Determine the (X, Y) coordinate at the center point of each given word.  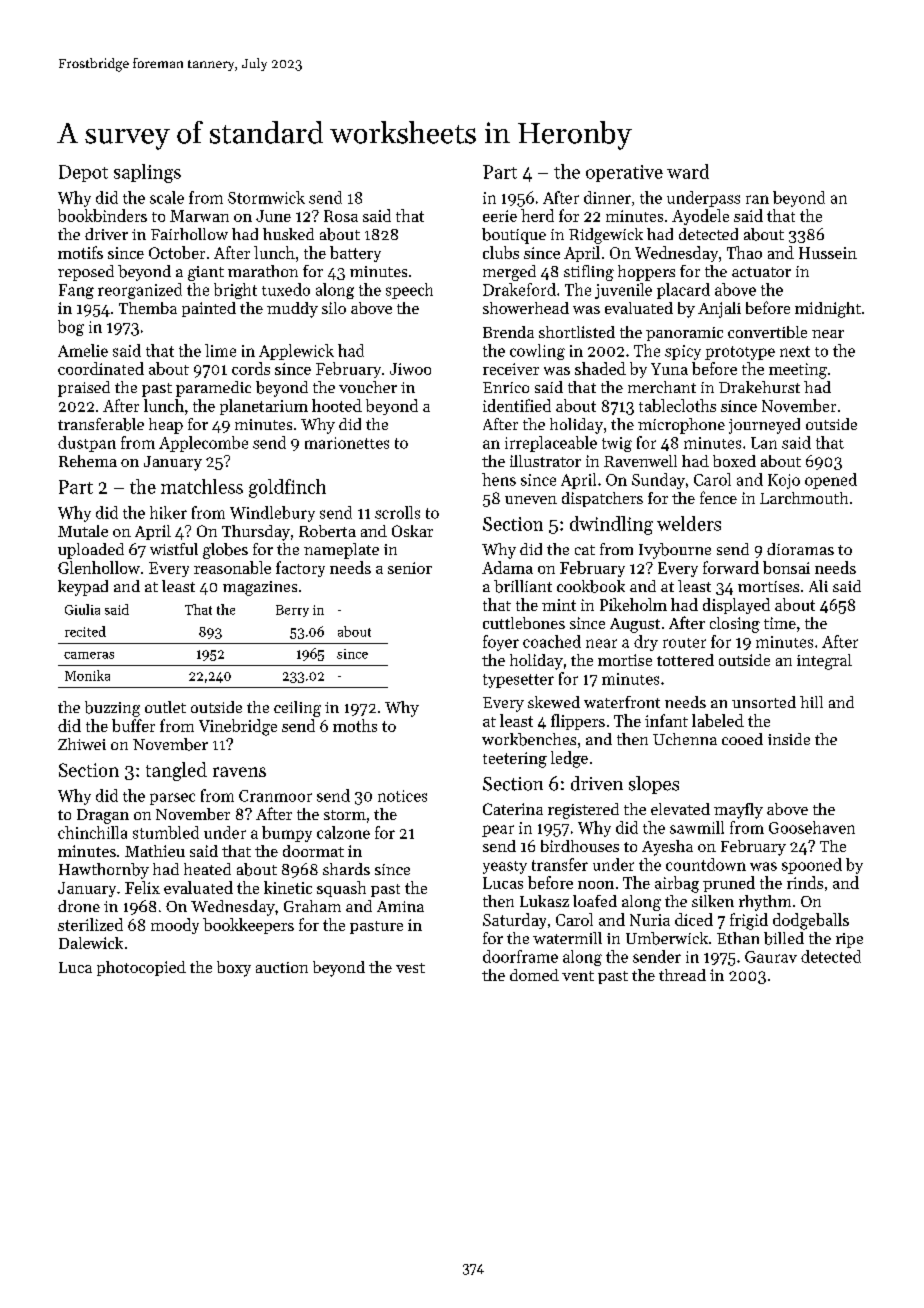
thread (682, 975)
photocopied (141, 968)
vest (410, 968)
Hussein (828, 253)
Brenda (508, 332)
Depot (83, 173)
